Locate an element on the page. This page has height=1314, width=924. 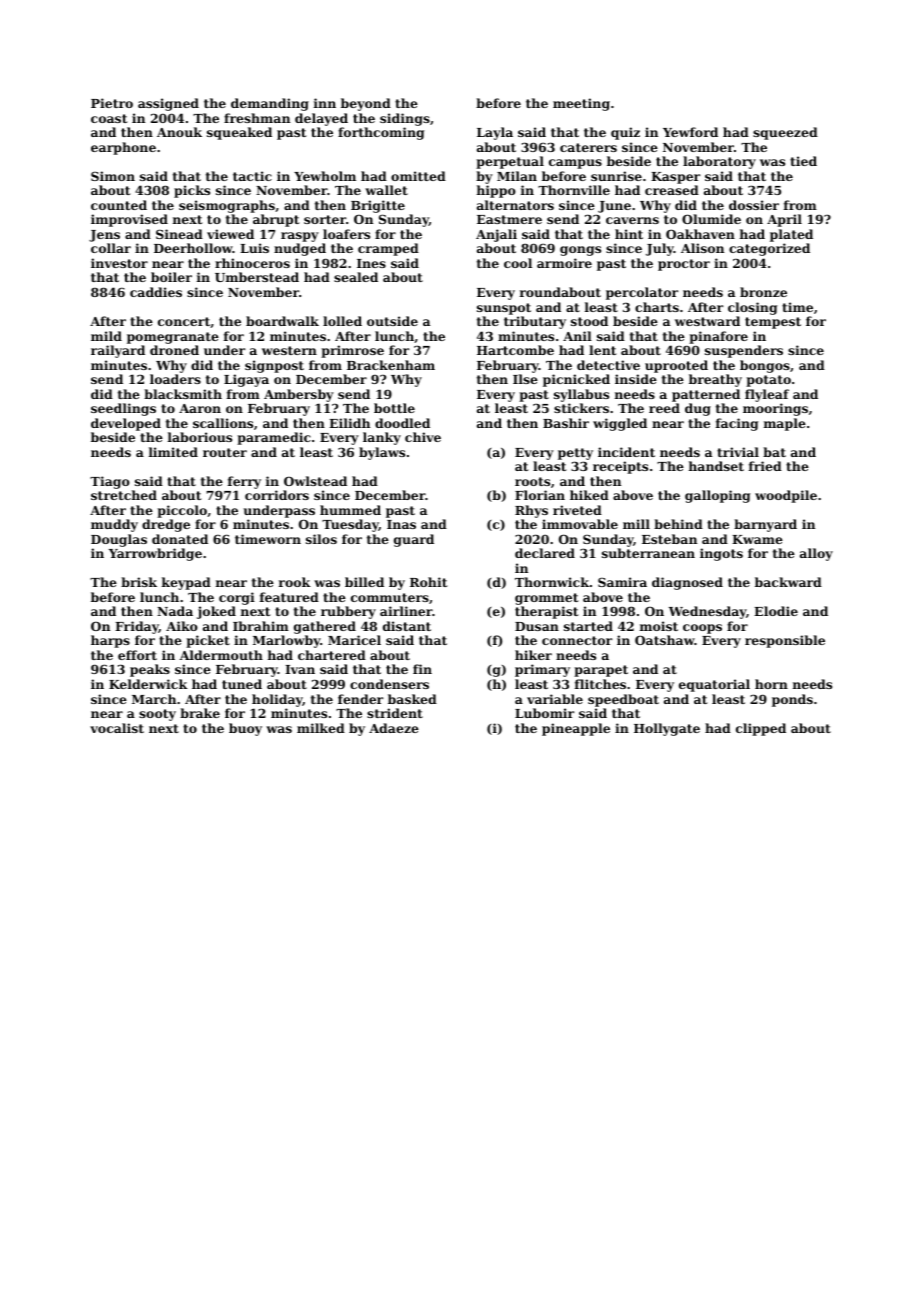
boardwalk is located at coordinates (282, 321).
